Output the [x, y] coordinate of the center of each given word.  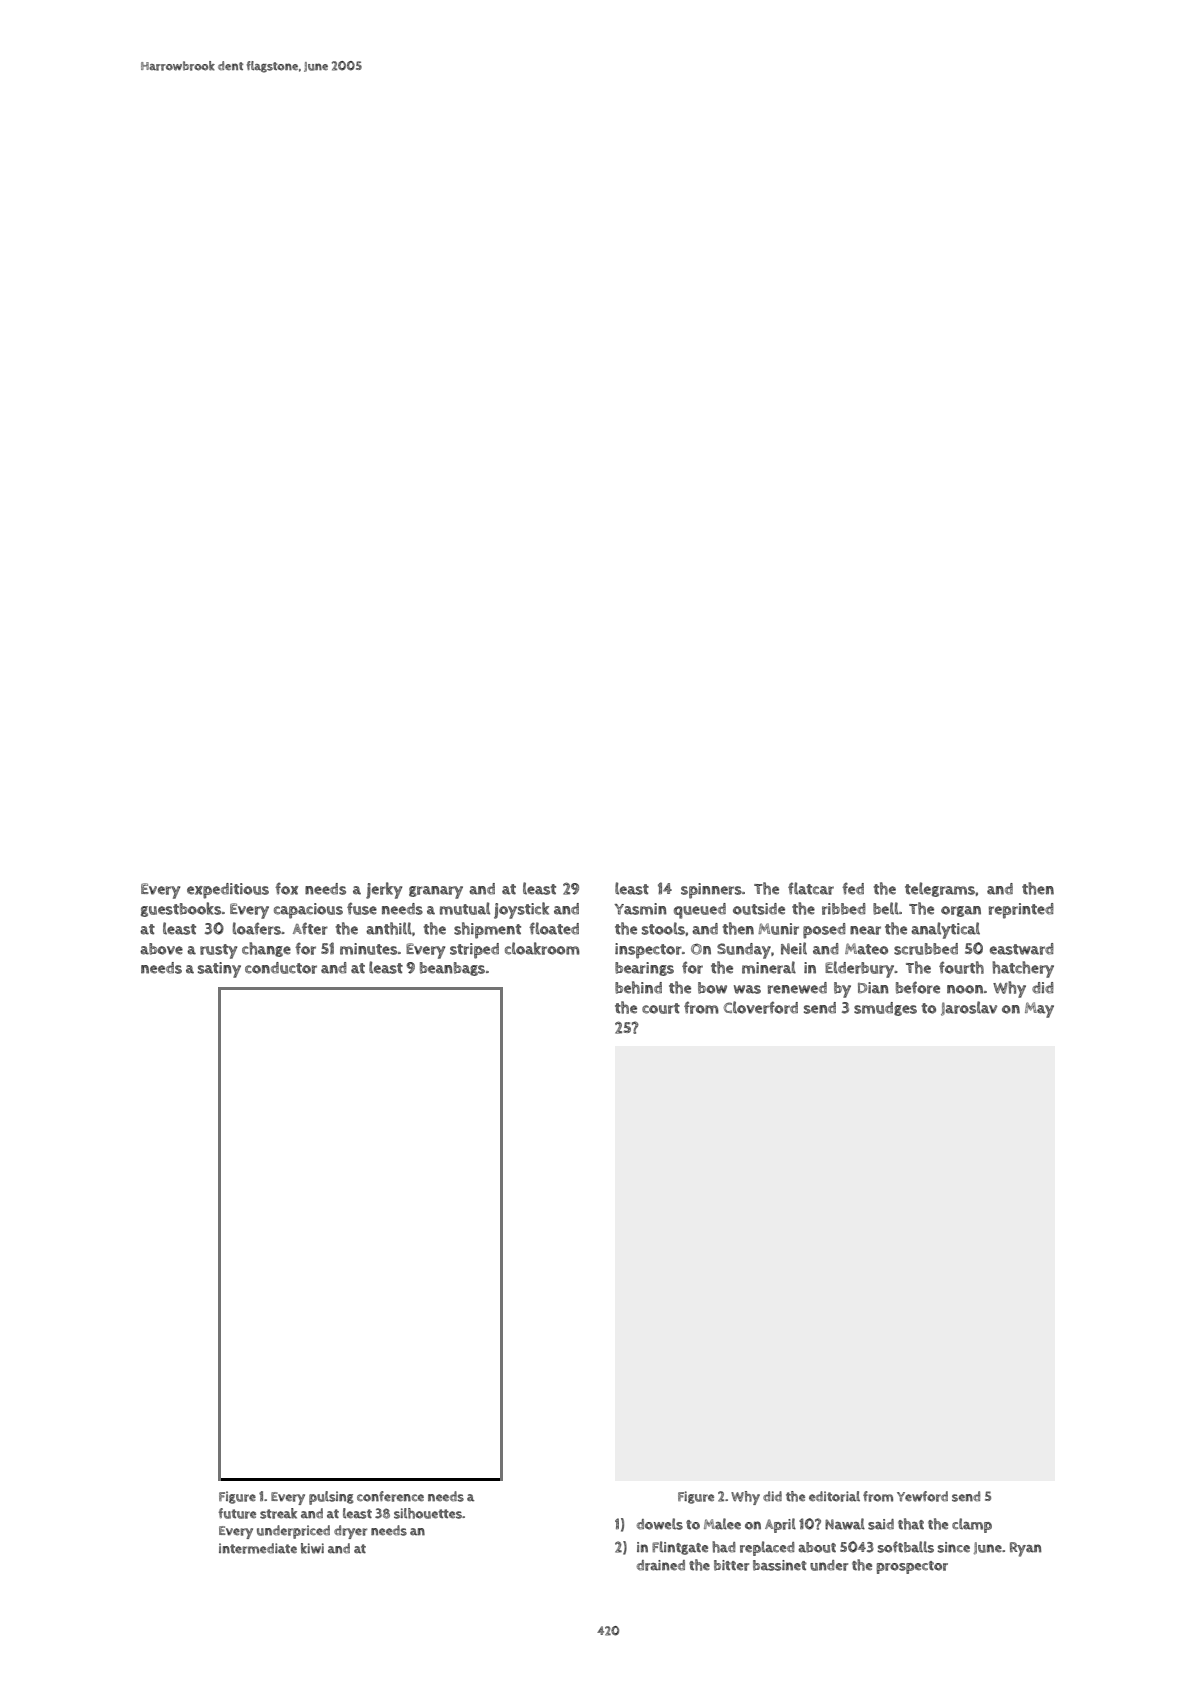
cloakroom [542, 948]
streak [278, 1513]
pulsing [331, 1498]
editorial [834, 1496]
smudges [885, 1009]
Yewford [922, 1496]
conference [390, 1496]
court [661, 1008]
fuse [362, 908]
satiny [219, 970]
